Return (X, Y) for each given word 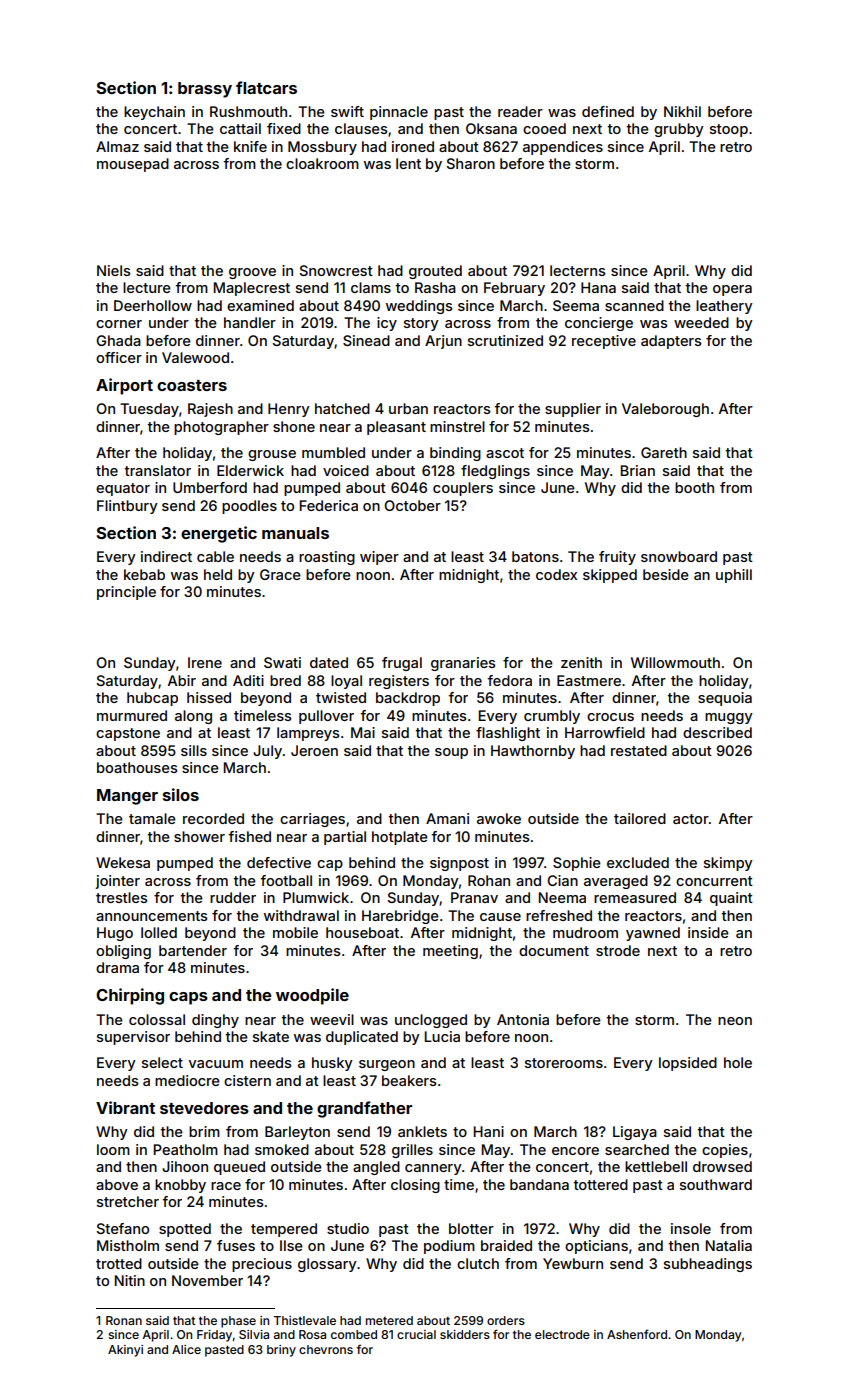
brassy (205, 90)
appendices (563, 148)
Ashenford (637, 1334)
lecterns (577, 270)
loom (113, 1149)
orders (506, 1320)
